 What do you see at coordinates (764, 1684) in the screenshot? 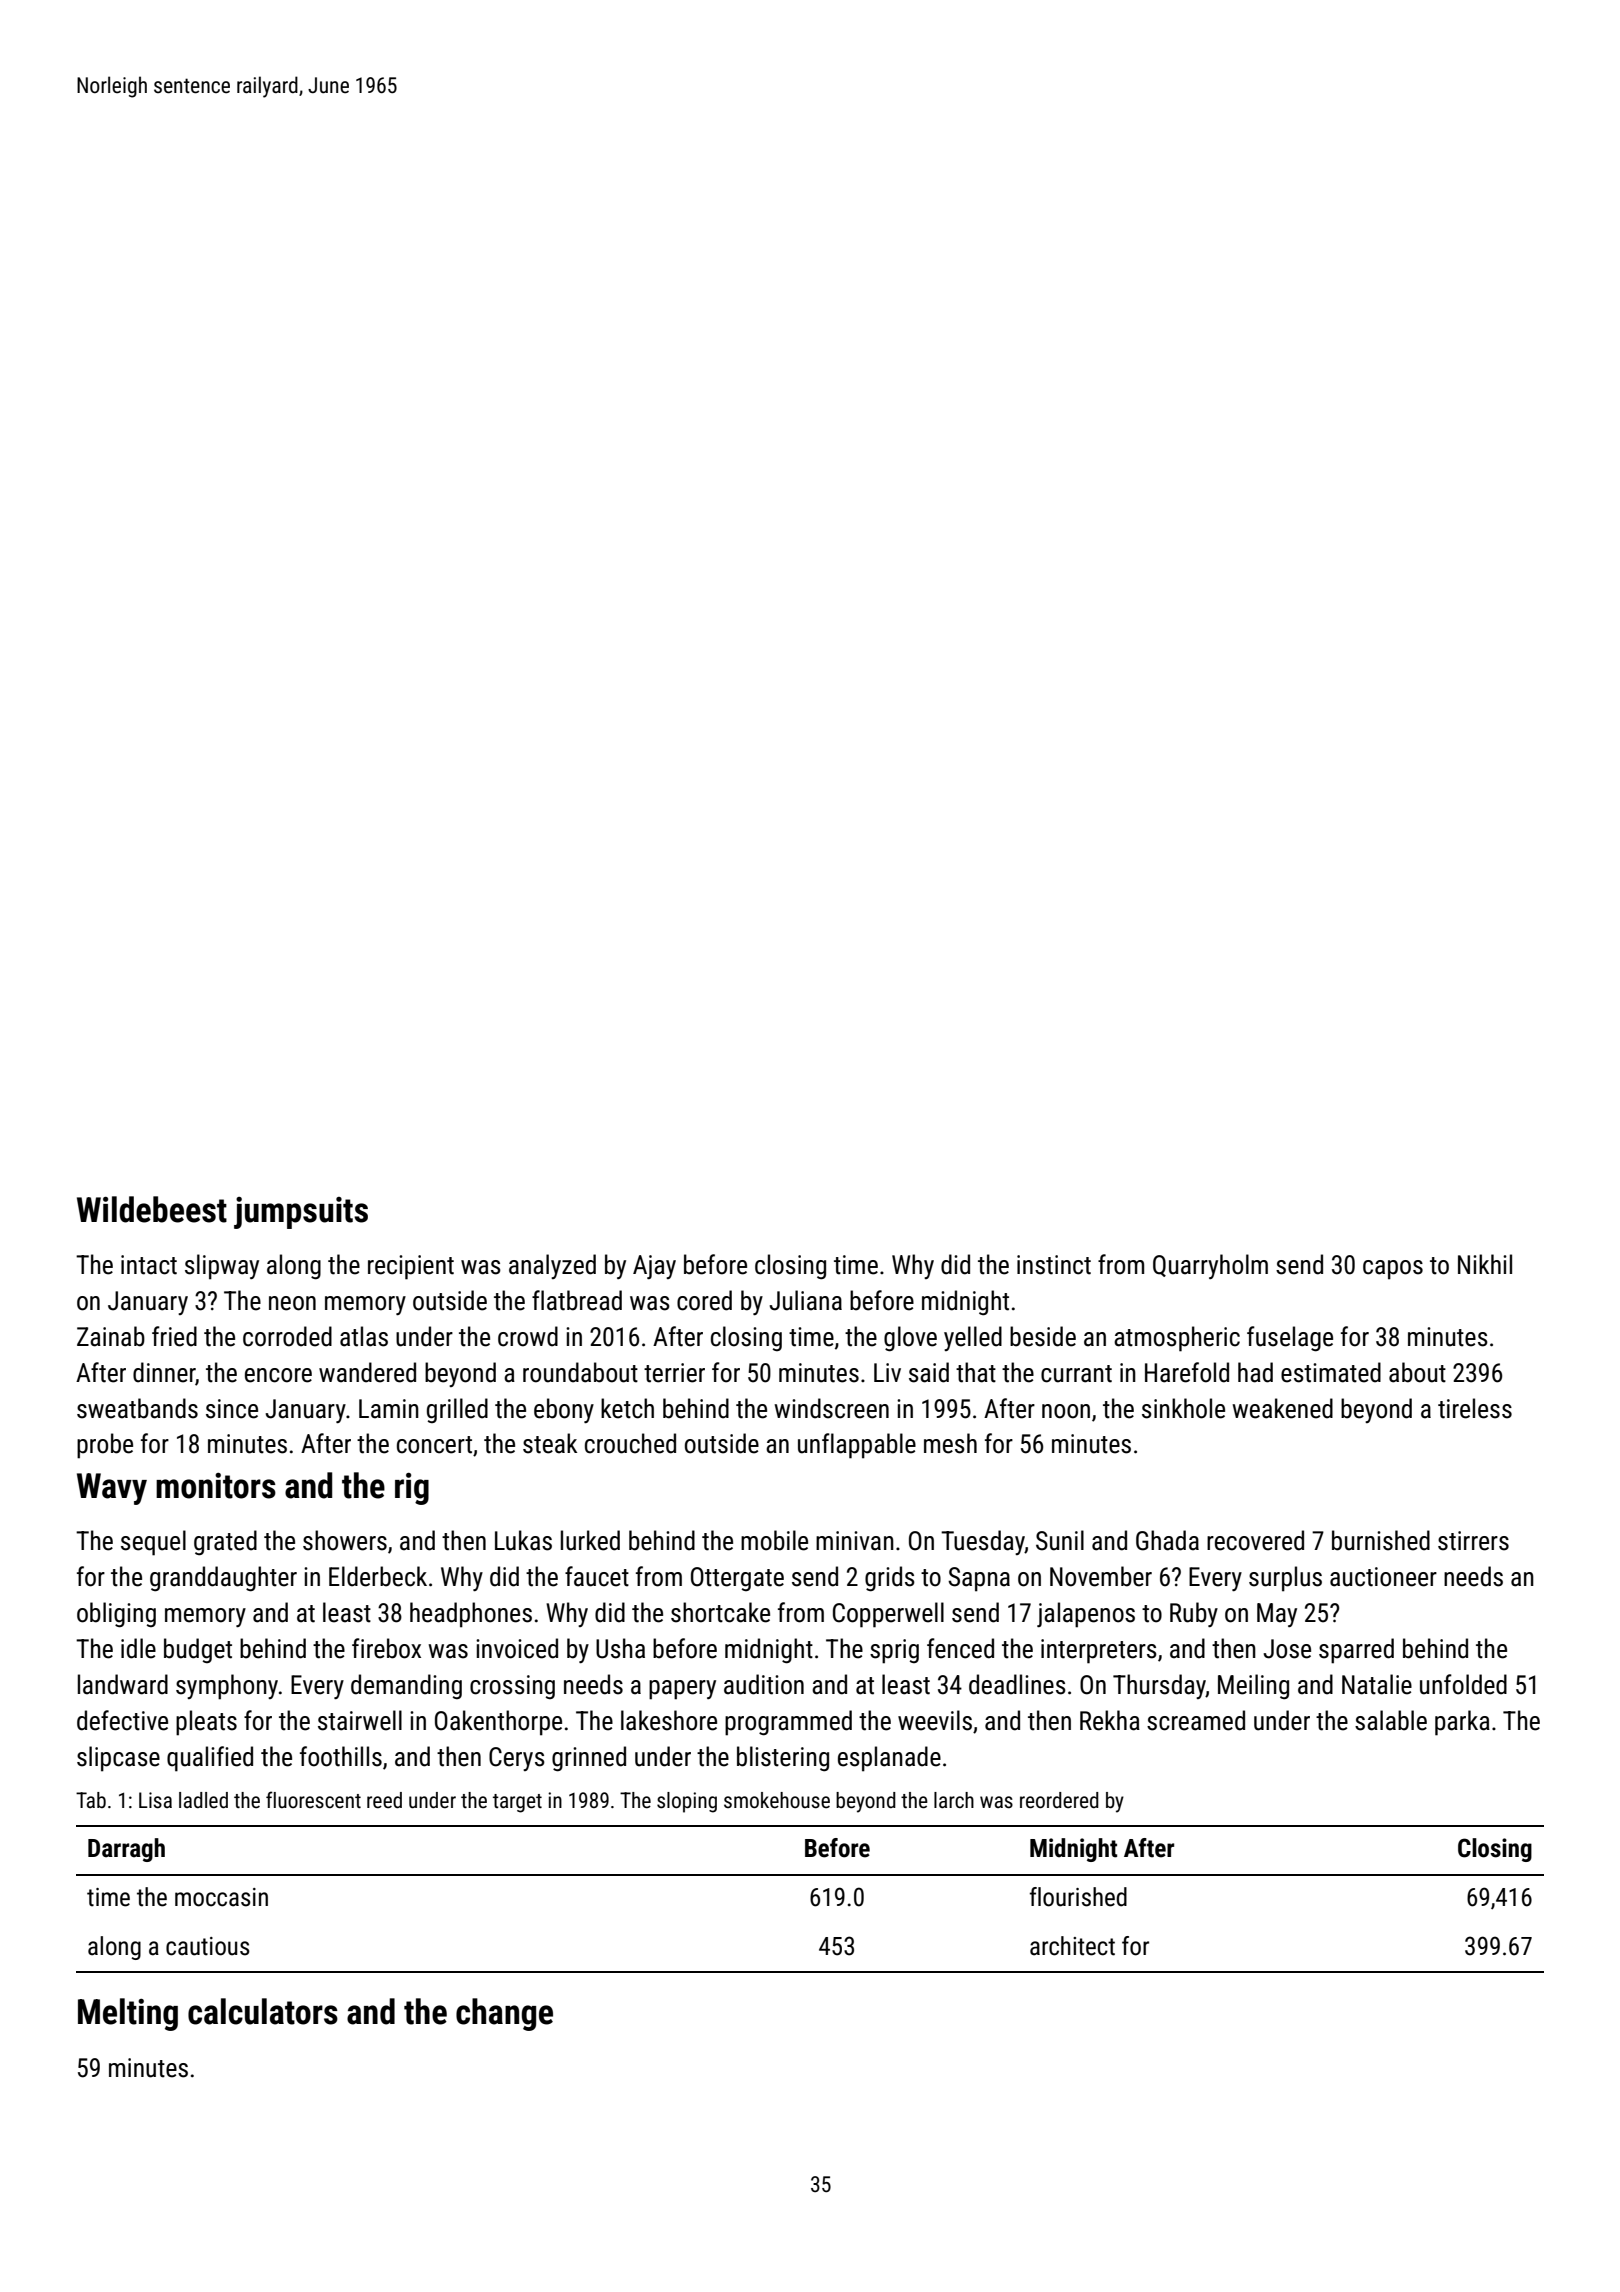
I see `audition` at bounding box center [764, 1684].
